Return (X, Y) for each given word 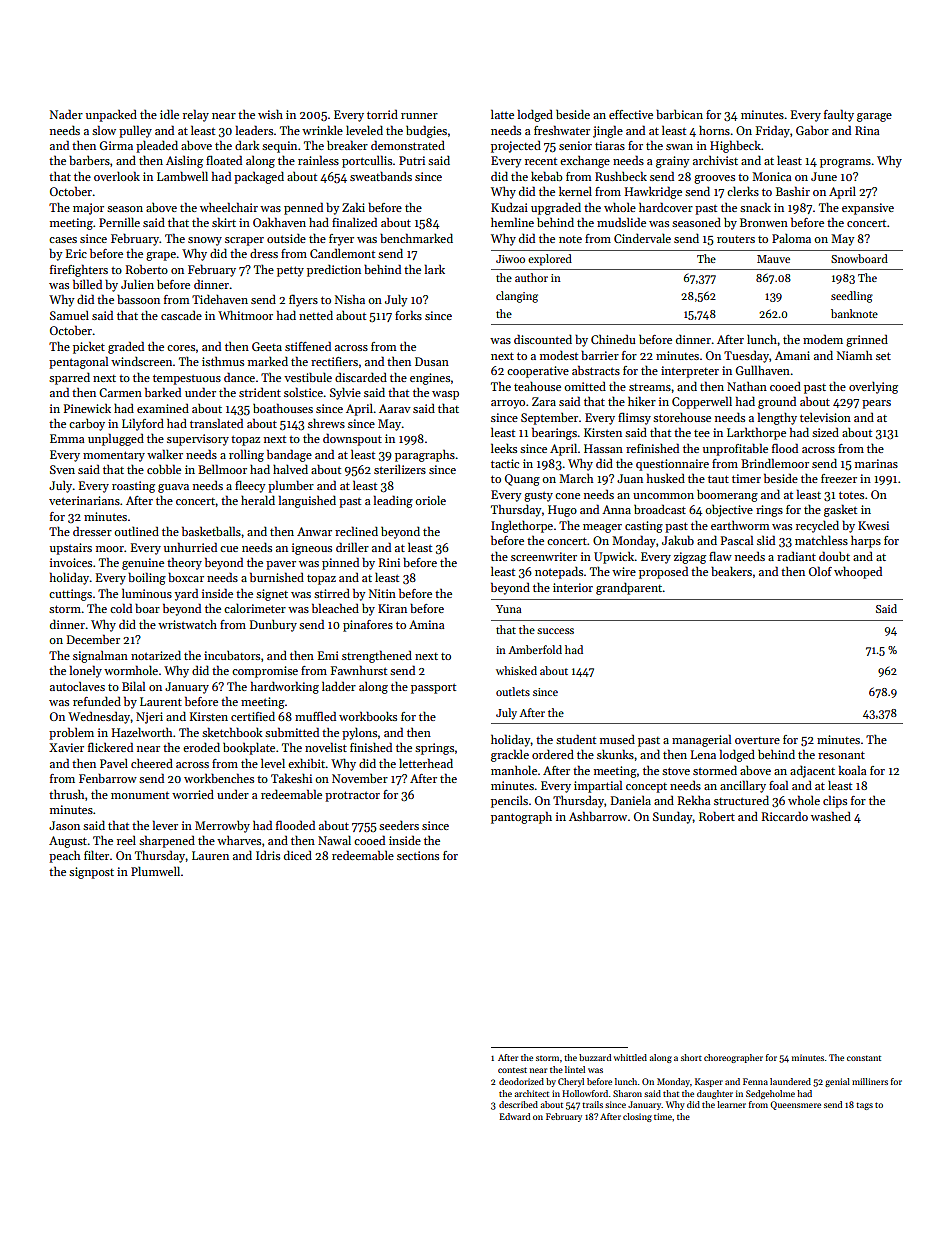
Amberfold (535, 649)
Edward (514, 1116)
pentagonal (78, 362)
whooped (858, 572)
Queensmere (795, 1105)
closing (637, 1117)
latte (502, 114)
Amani (792, 355)
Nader (66, 114)
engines (430, 379)
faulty (839, 115)
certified (253, 716)
